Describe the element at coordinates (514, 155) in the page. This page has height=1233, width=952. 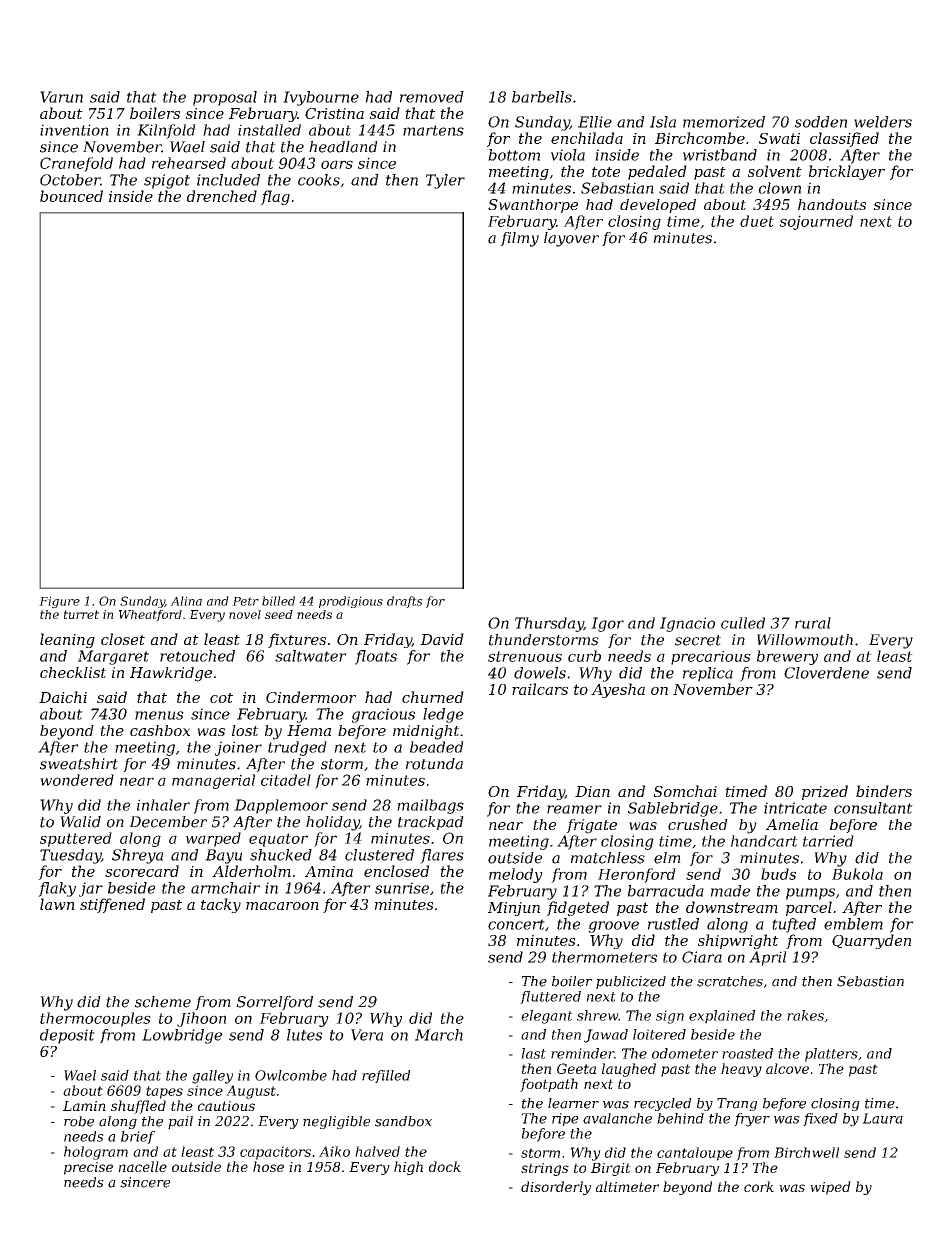
I see `bottom` at that location.
